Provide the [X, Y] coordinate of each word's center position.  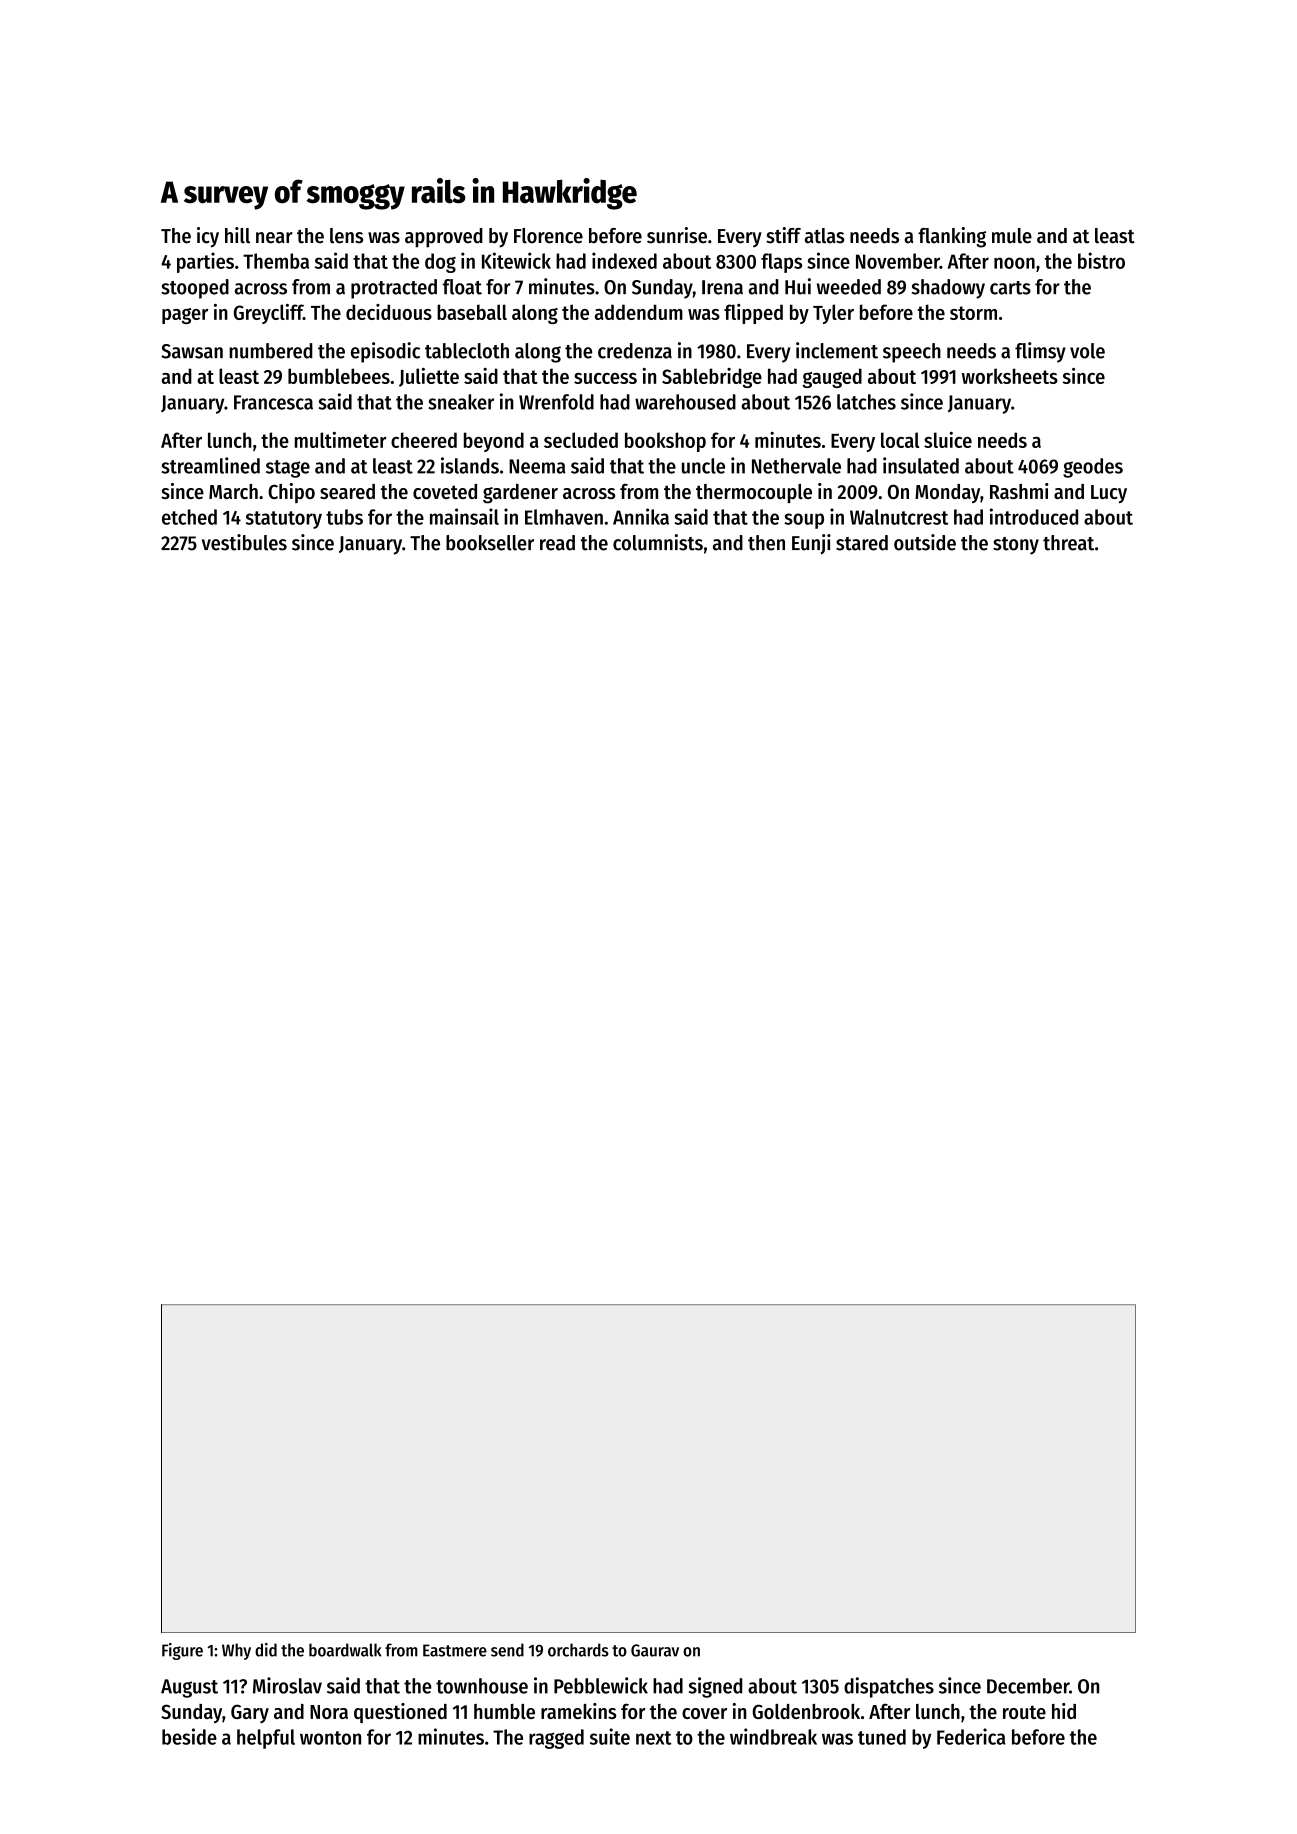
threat [1068, 543]
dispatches [889, 1687]
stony [1016, 546]
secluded [581, 440]
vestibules [244, 542]
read [557, 543]
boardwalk [345, 1650]
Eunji [811, 544]
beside [189, 1736]
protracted [394, 289]
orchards [578, 1650]
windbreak [773, 1736]
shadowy [948, 289]
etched [189, 517]
